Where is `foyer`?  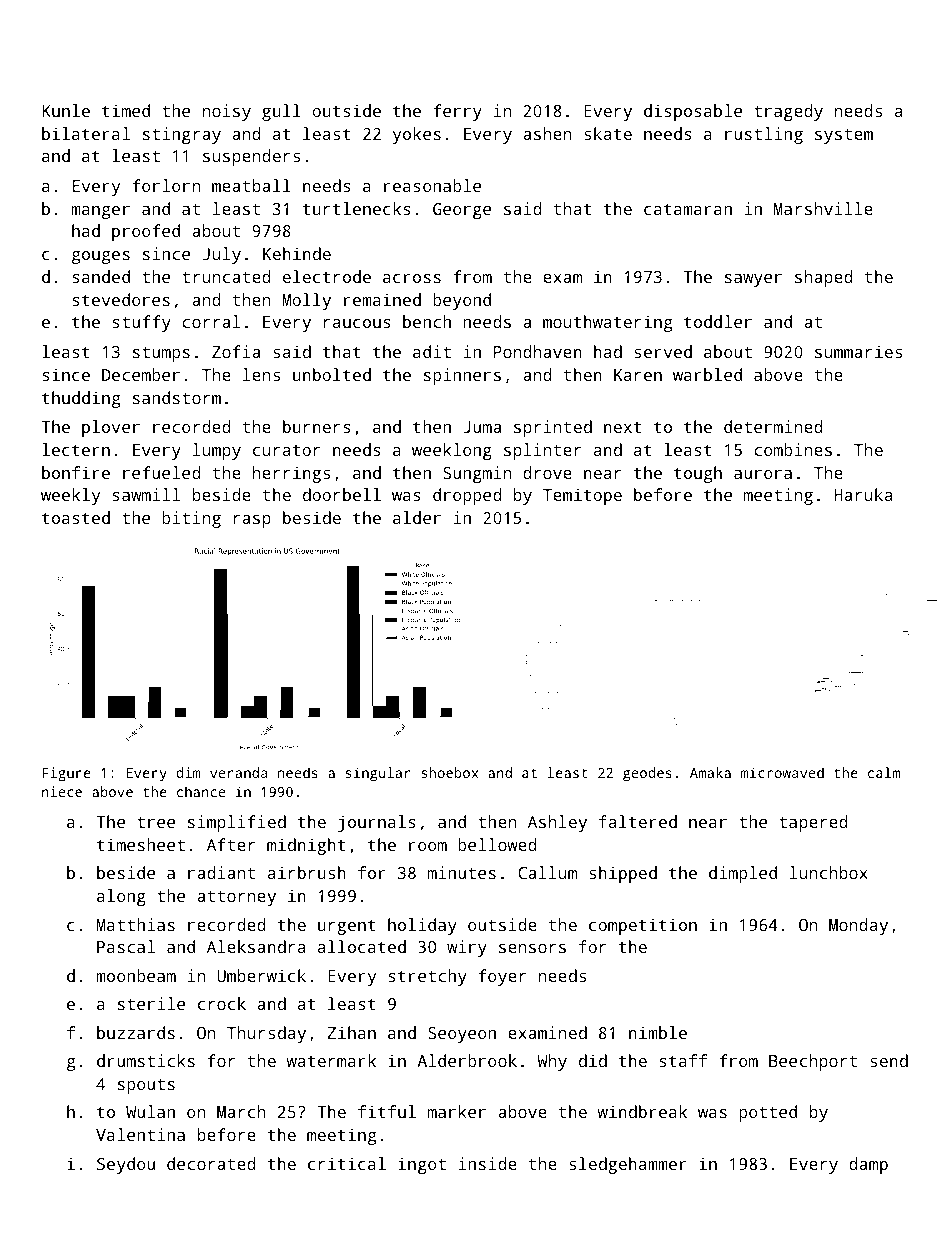 foyer is located at coordinates (502, 977).
